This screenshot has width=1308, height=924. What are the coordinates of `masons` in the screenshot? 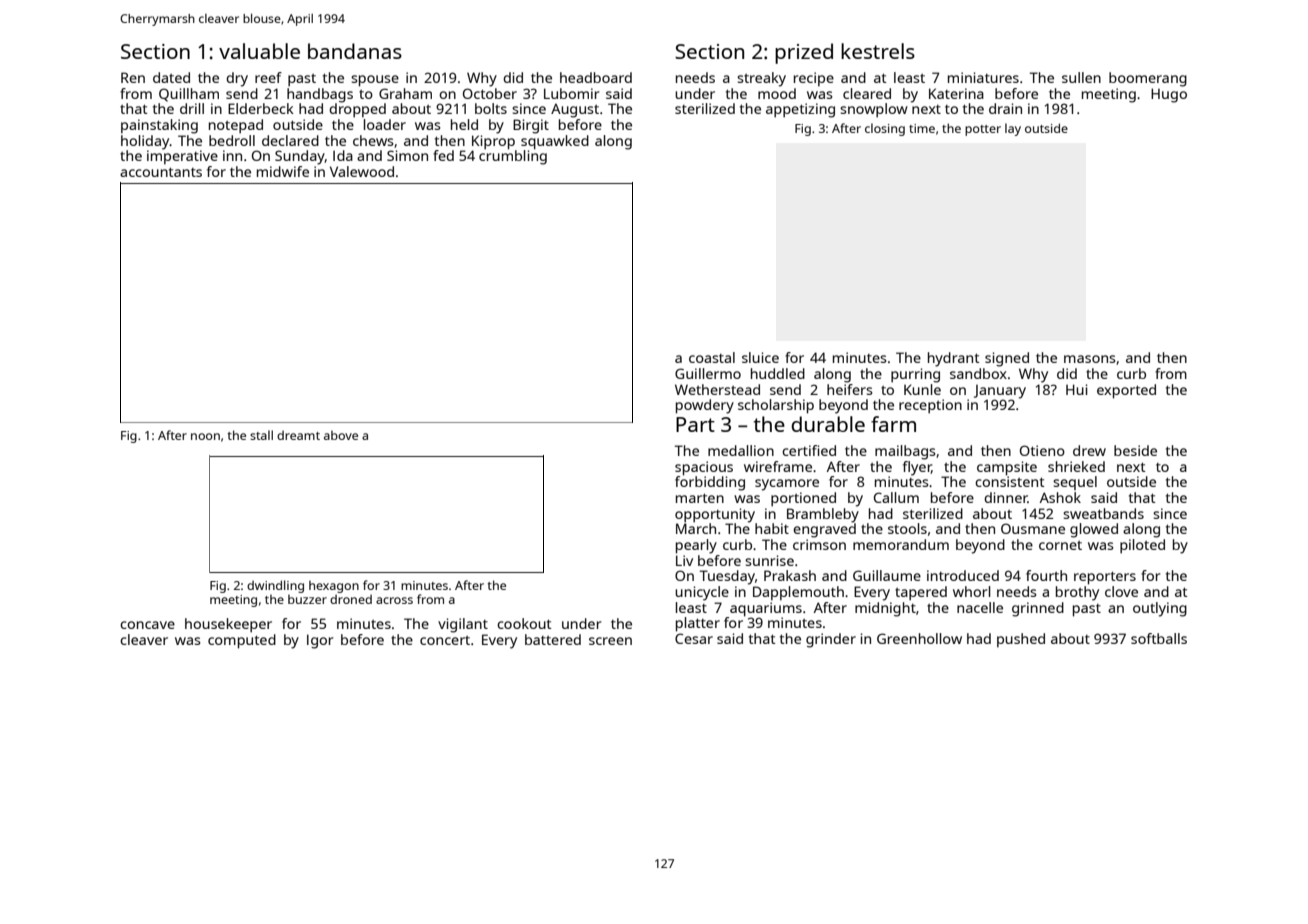 It's located at (1090, 359).
